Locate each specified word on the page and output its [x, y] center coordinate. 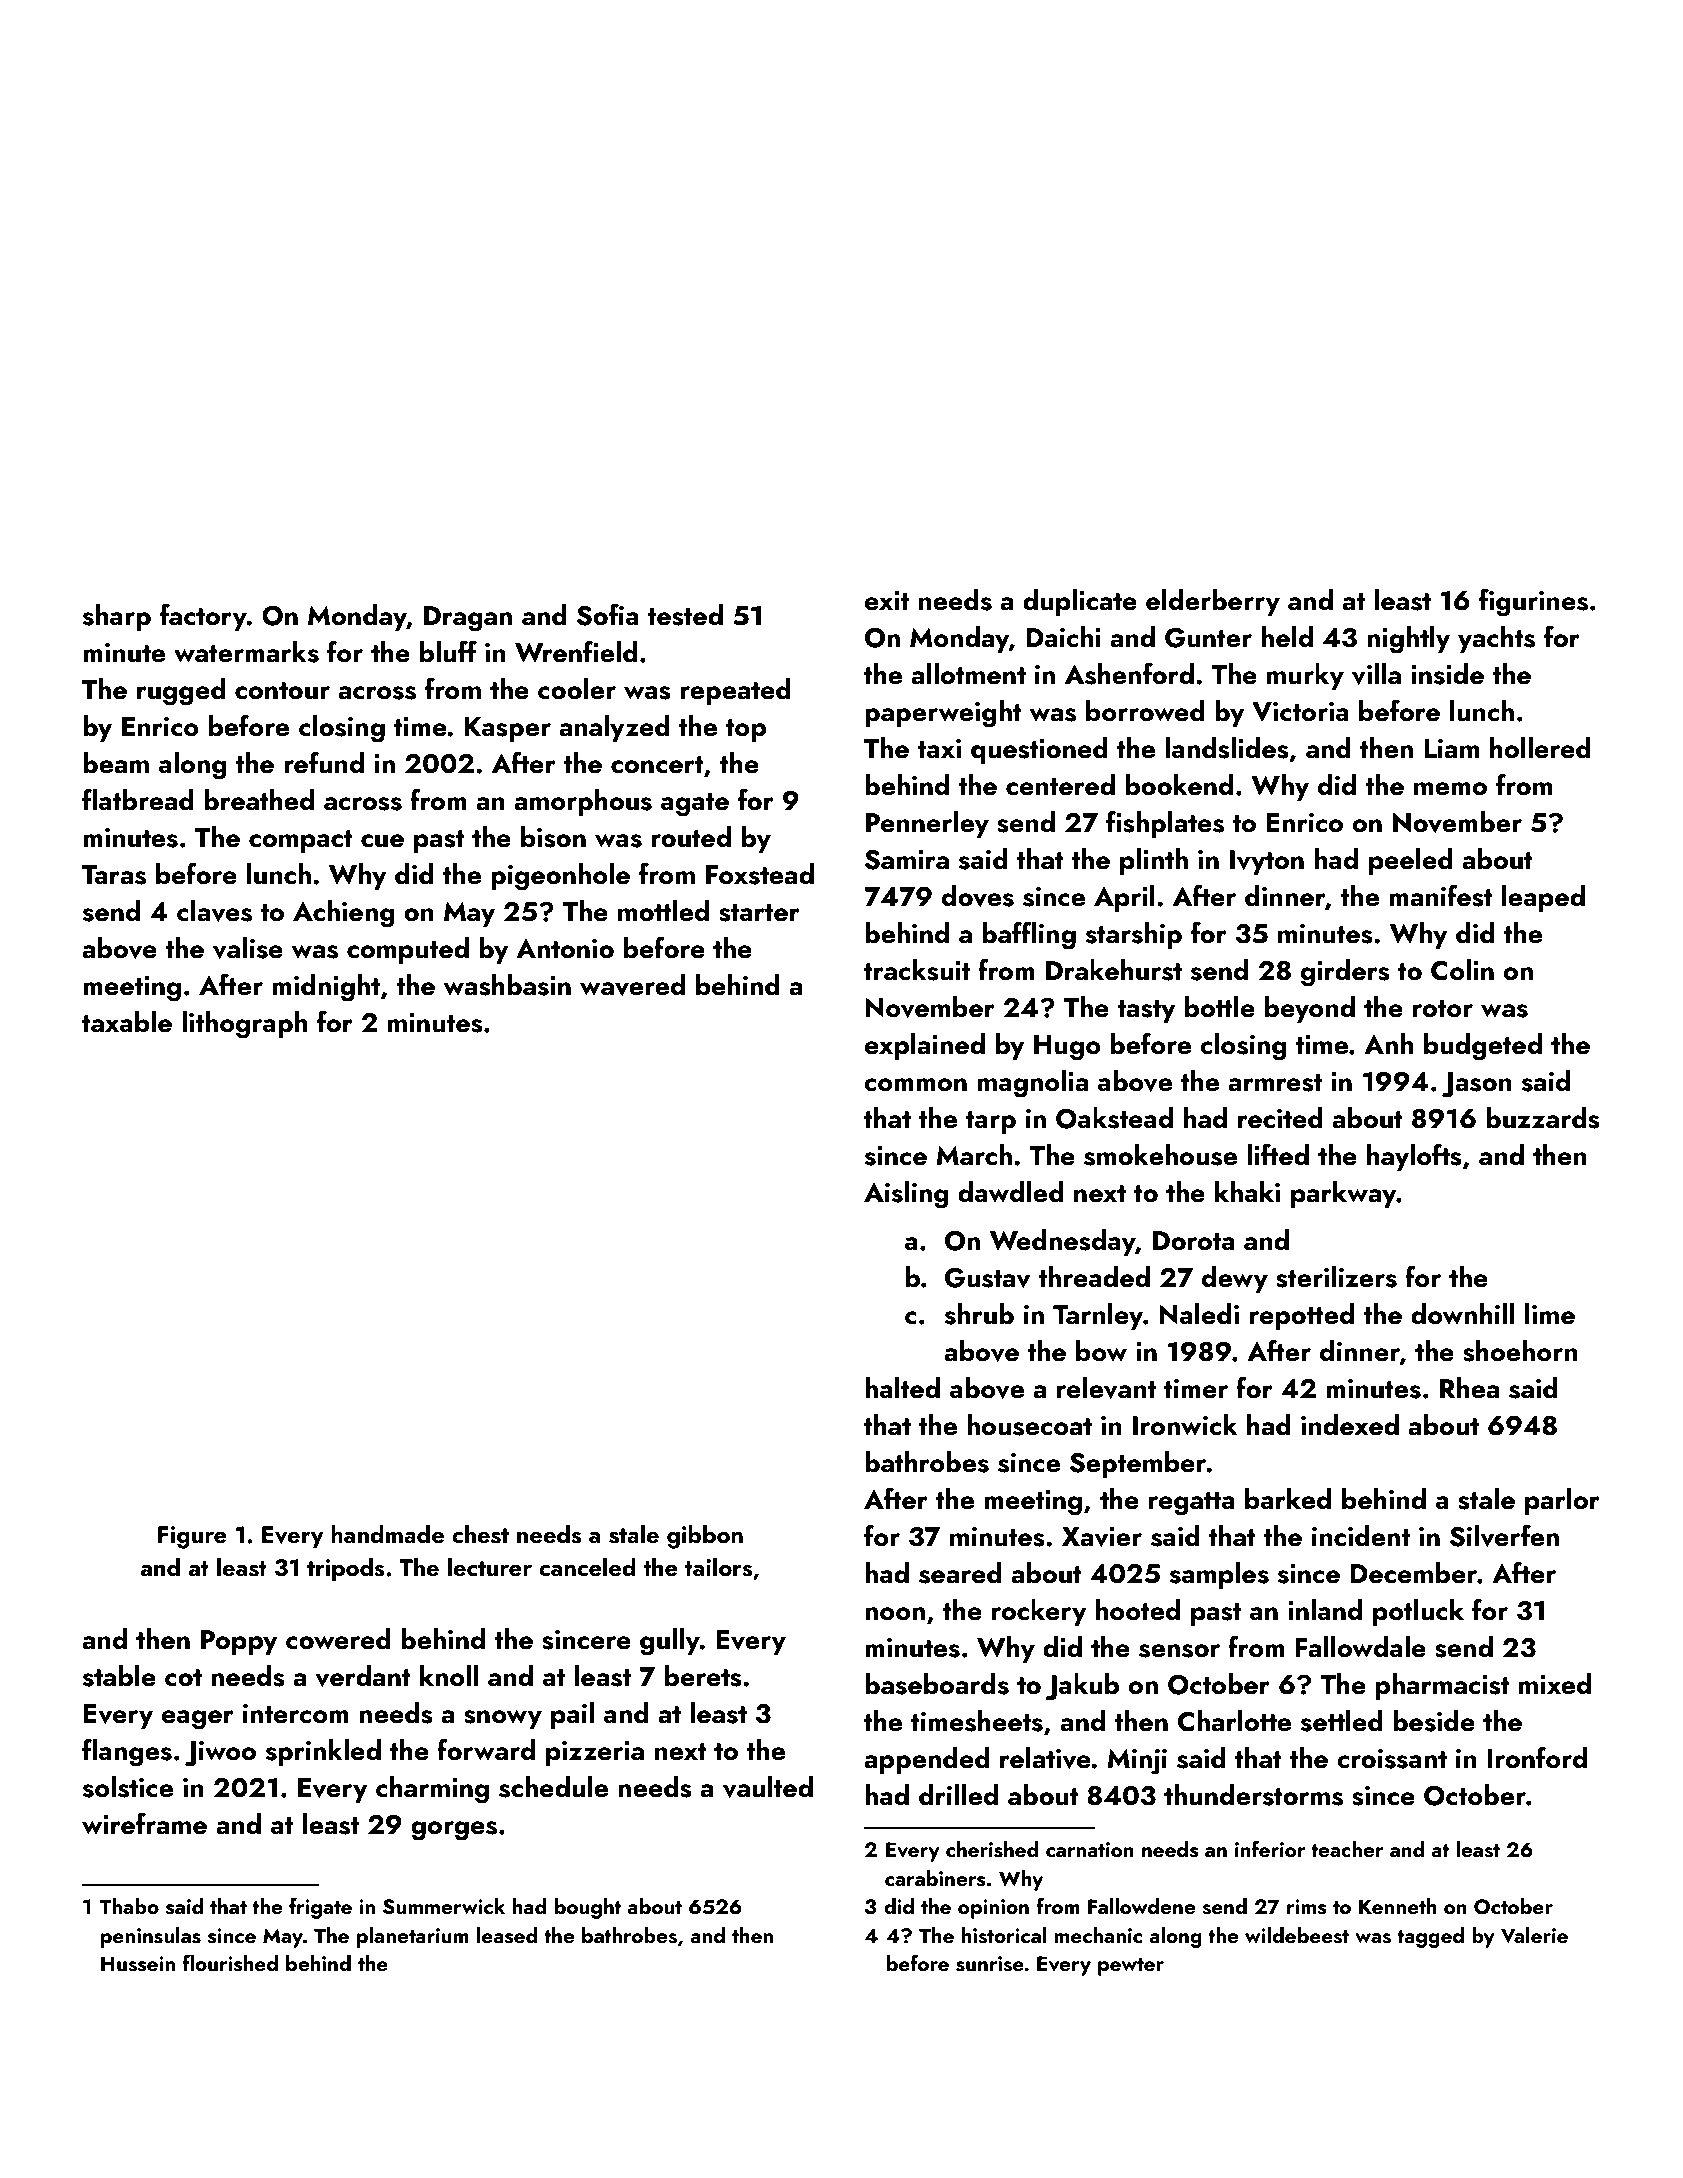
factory [203, 617]
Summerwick [444, 1906]
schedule [553, 1787]
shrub [979, 1314]
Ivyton [1267, 862]
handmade [387, 1533]
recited [1280, 1118]
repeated [735, 691]
